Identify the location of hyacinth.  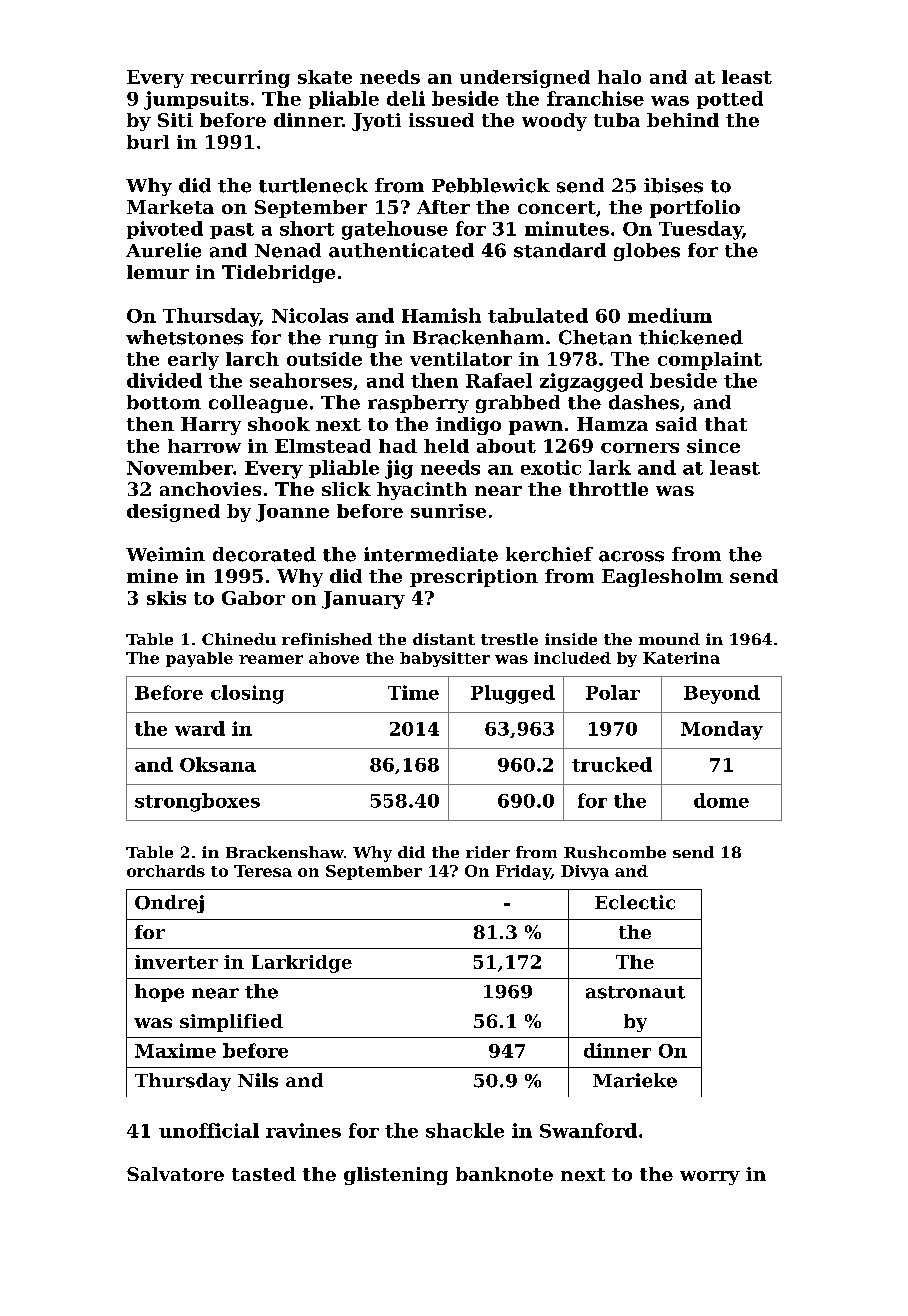
(422, 491).
